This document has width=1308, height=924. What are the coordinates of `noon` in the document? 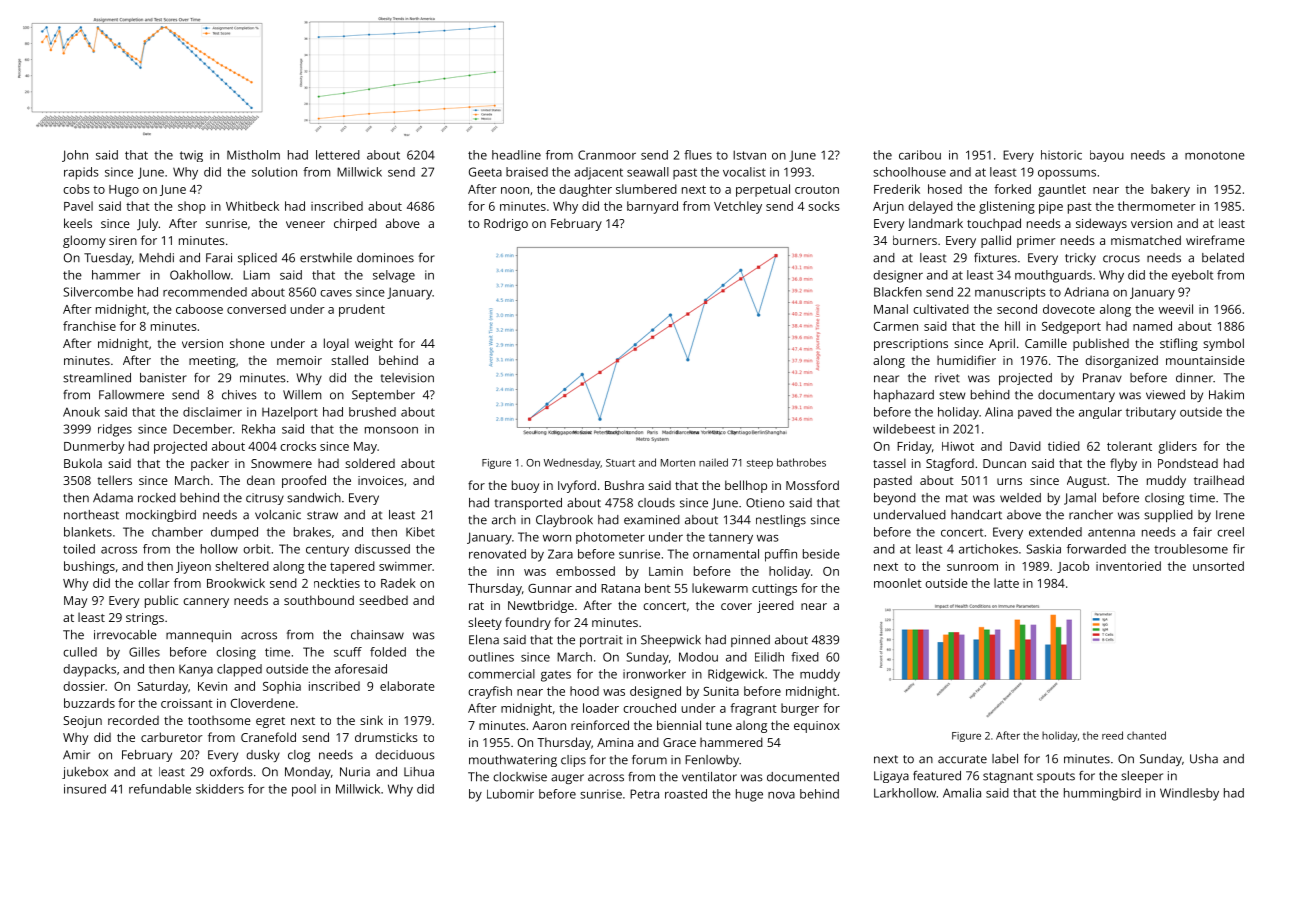 It's located at (515, 190).
